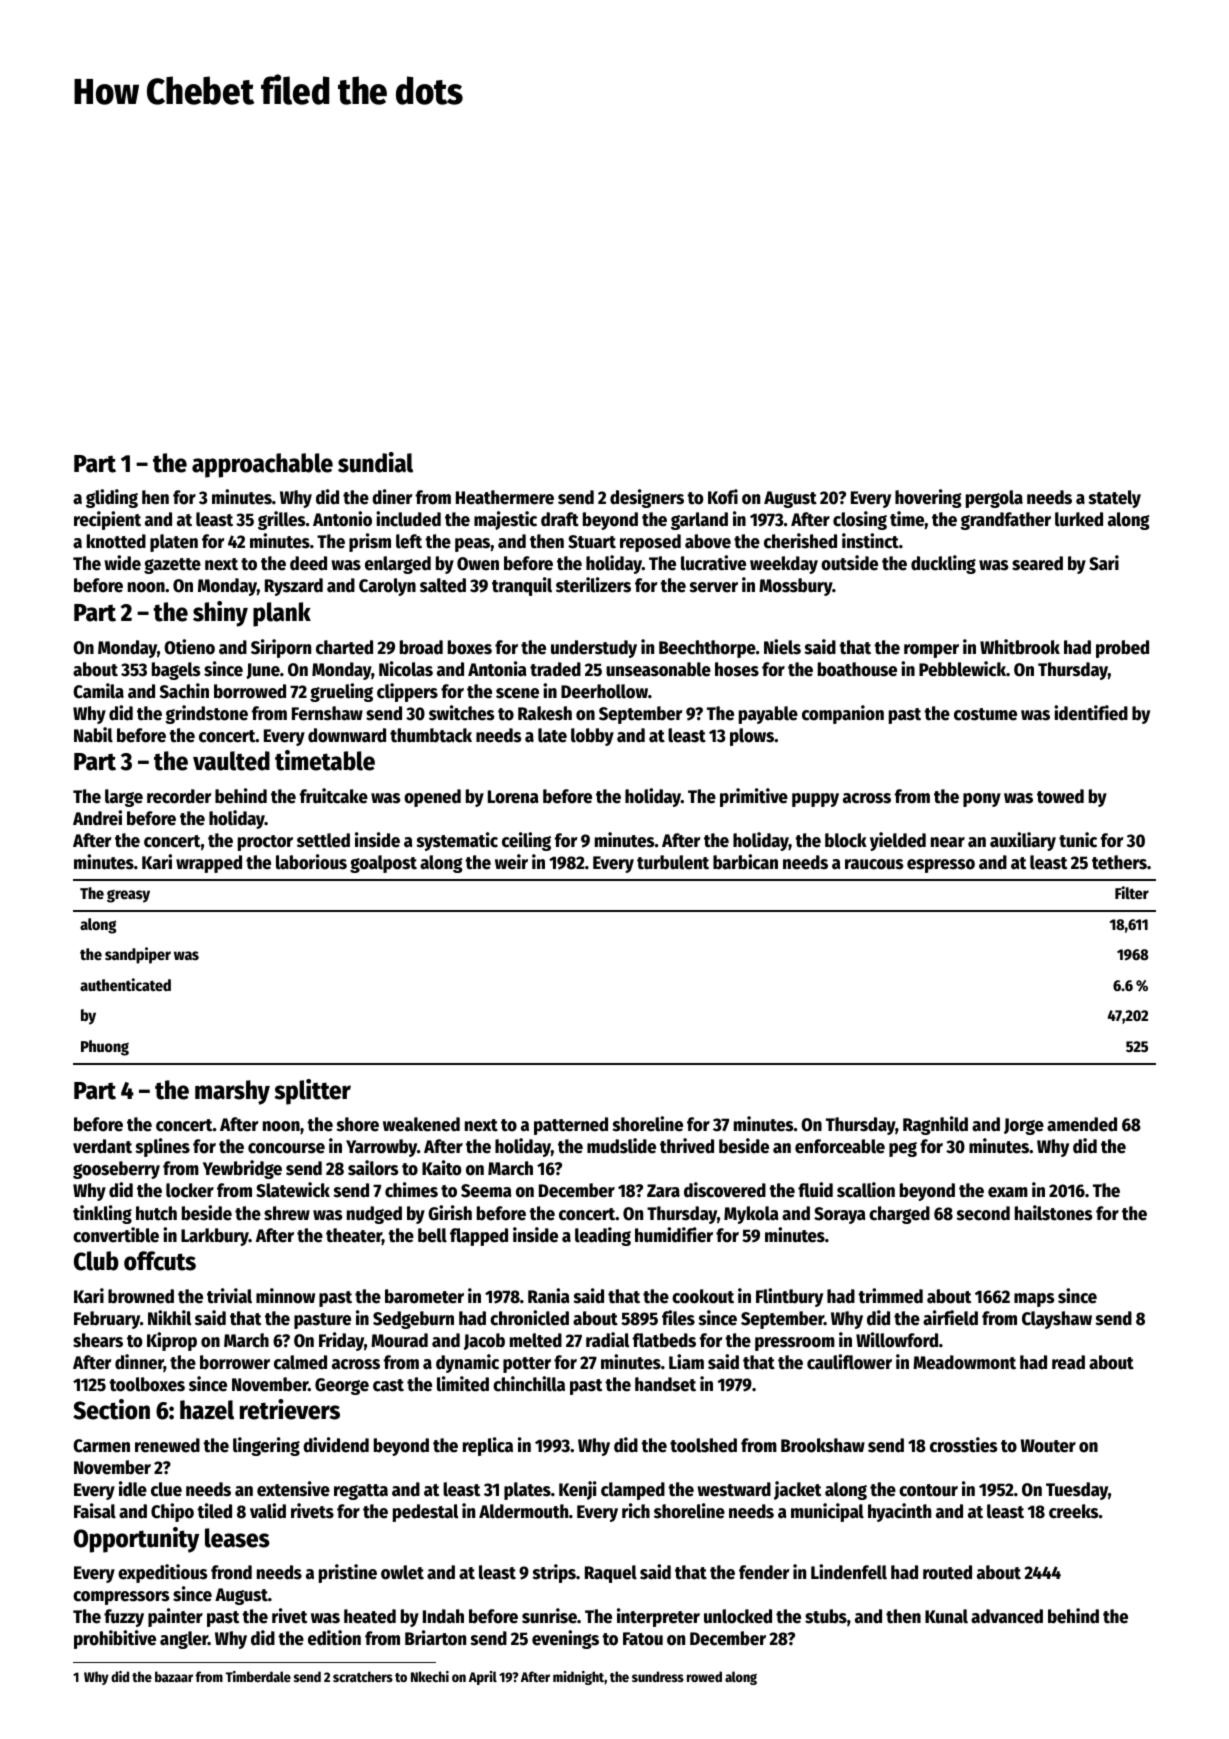 This screenshot has width=1229, height=1739. I want to click on painter, so click(175, 1617).
